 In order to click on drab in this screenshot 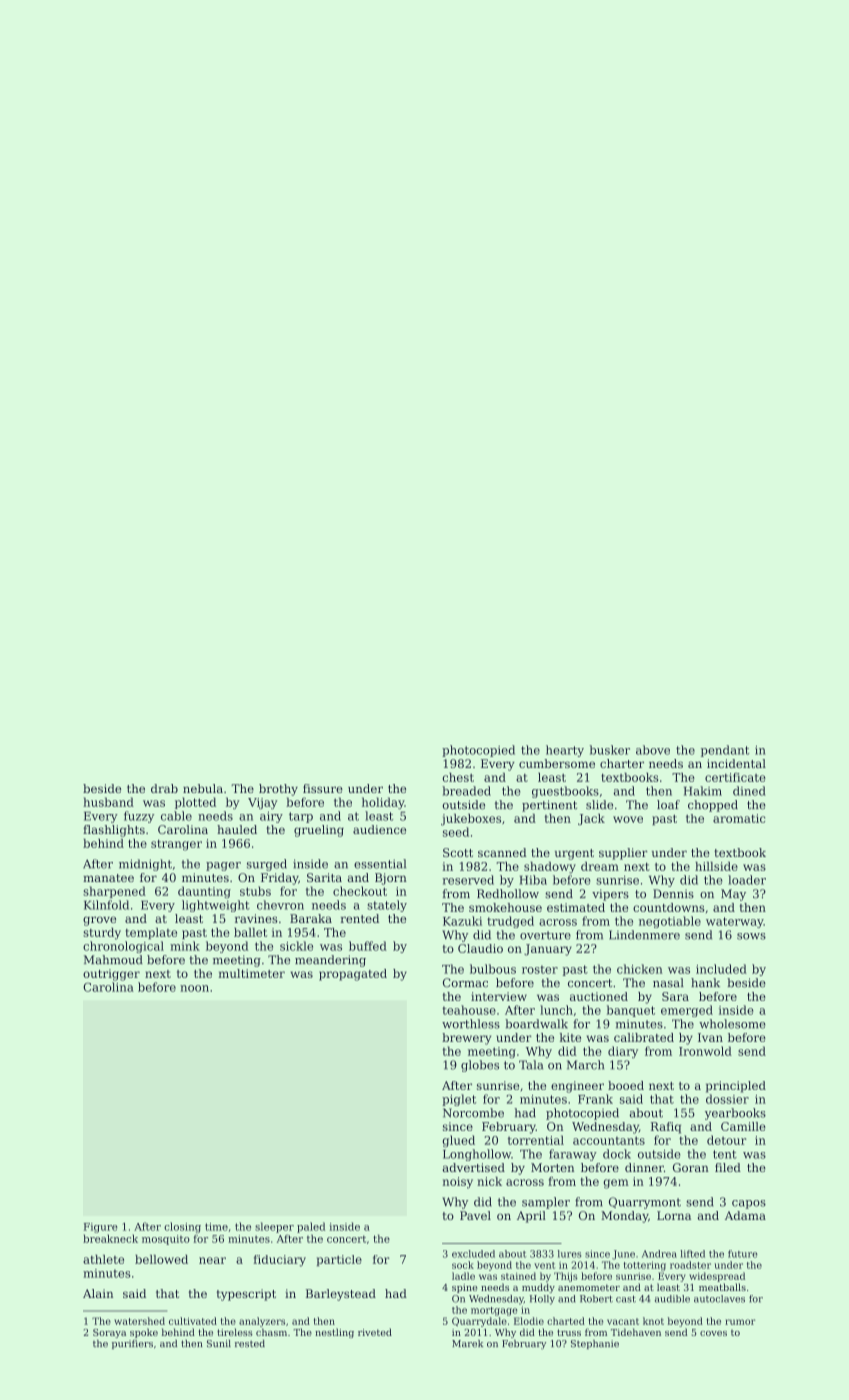, I will do `click(164, 788)`.
